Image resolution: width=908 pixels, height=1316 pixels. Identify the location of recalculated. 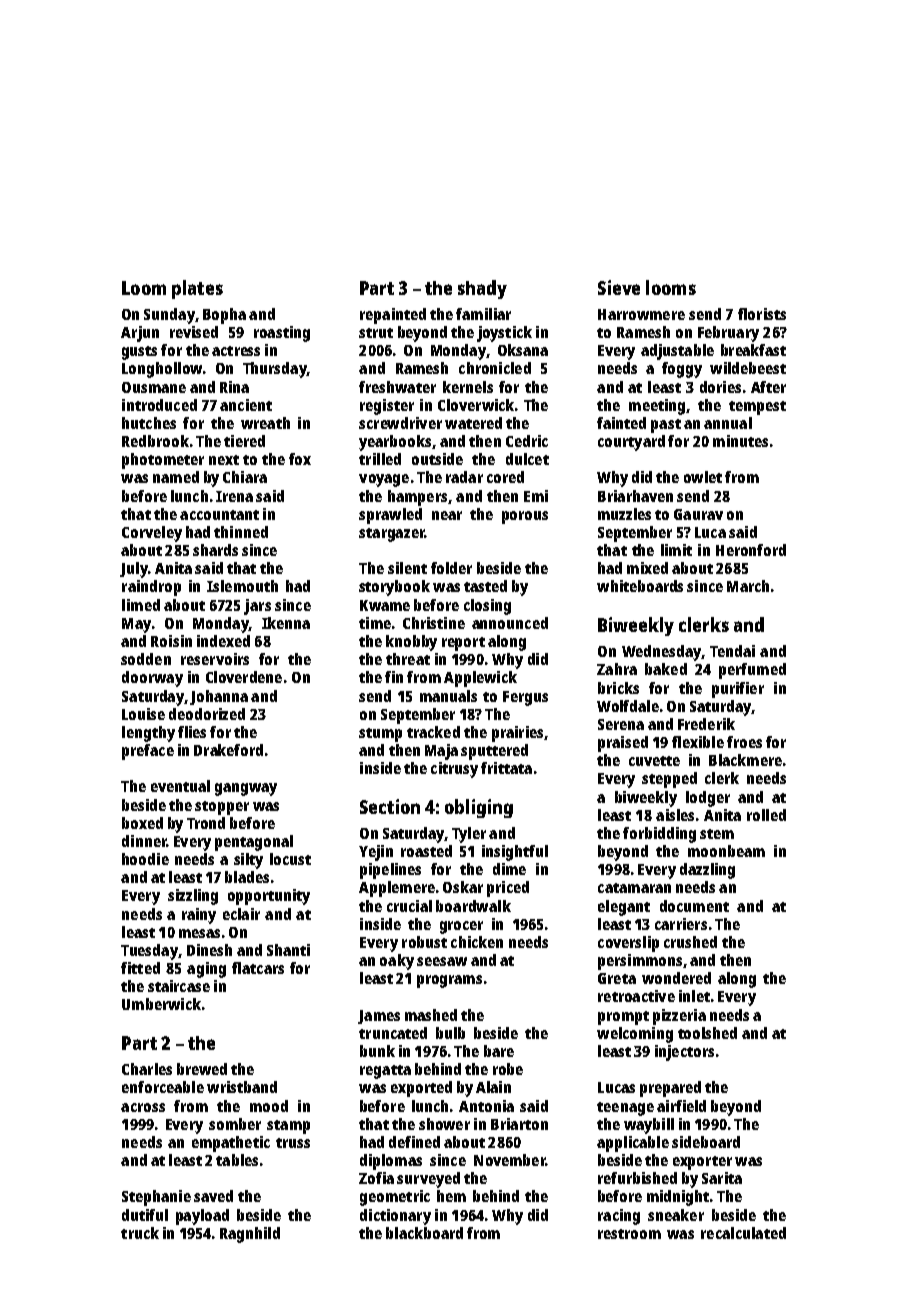
(743, 1233).
